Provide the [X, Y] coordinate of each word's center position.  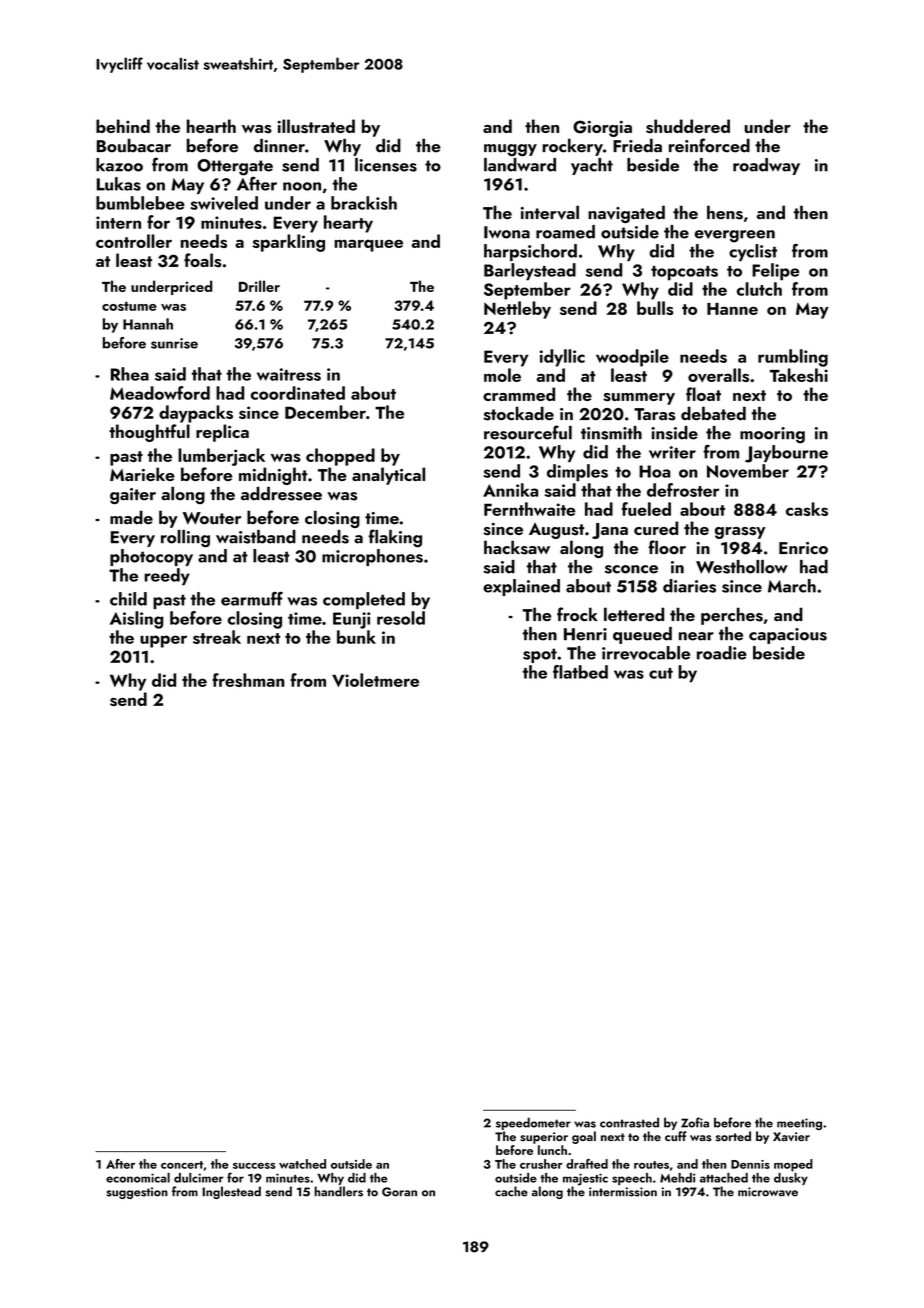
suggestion [137, 1193]
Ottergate [235, 167]
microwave [768, 1192]
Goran [399, 1192]
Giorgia [602, 128]
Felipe [775, 272]
